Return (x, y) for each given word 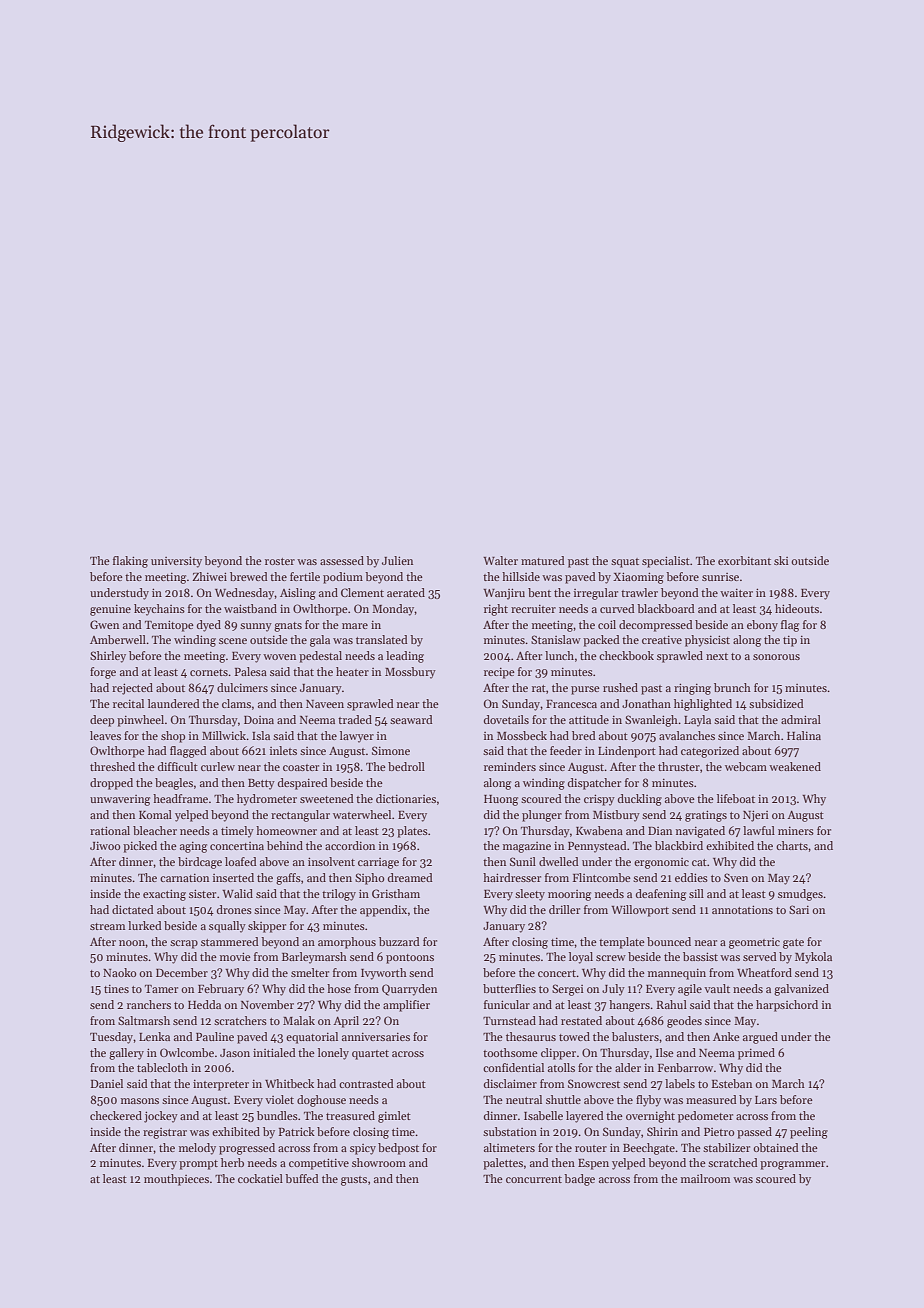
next (717, 656)
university (176, 562)
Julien (397, 560)
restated (581, 1020)
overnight (650, 1117)
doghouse (321, 1101)
